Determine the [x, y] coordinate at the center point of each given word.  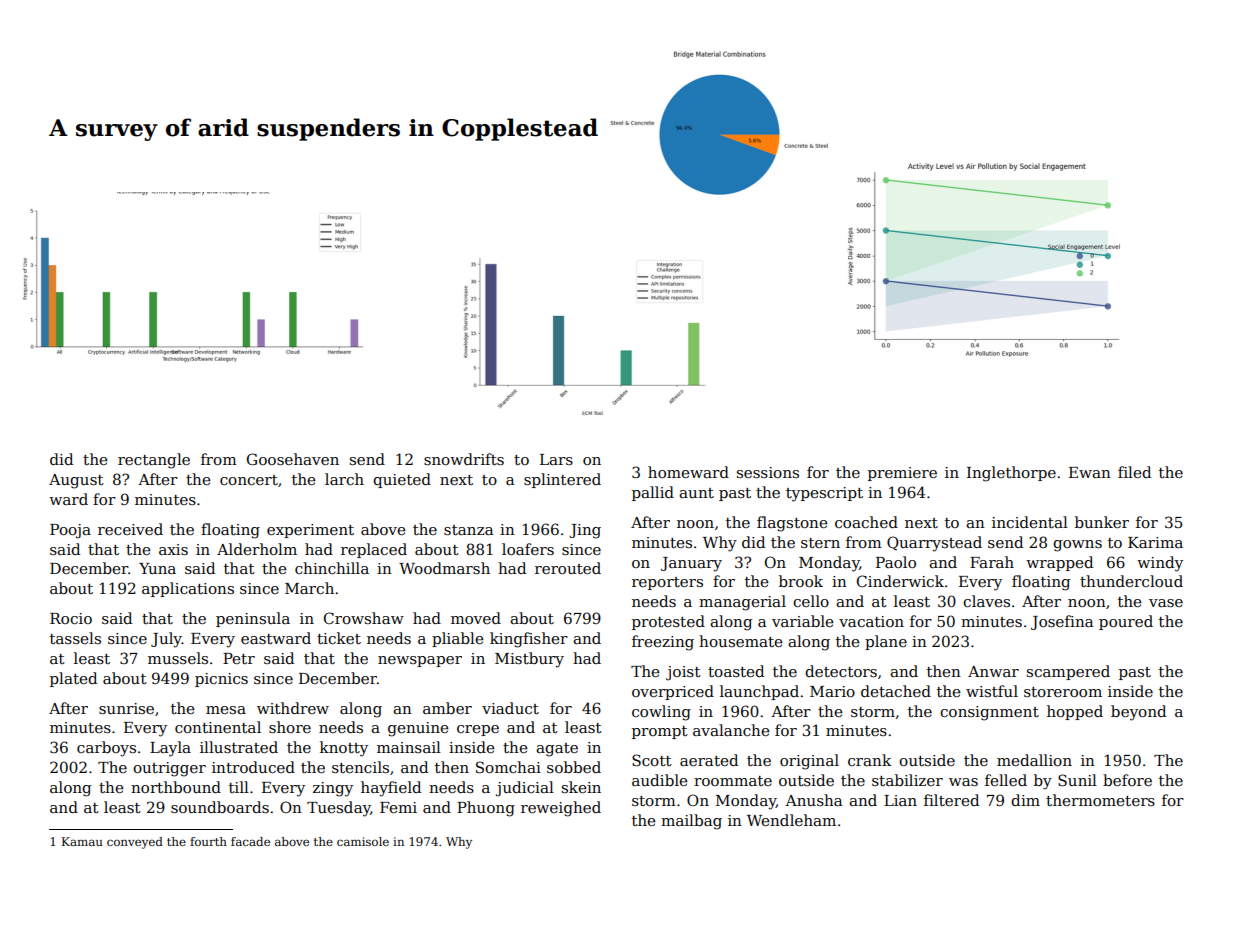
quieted [402, 480]
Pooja [70, 531]
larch [344, 479]
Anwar [993, 671]
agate [557, 750]
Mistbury [529, 660]
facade [250, 841]
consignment [989, 713]
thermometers [1100, 800]
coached [866, 522]
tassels [75, 638]
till [239, 787]
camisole [363, 841]
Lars [556, 459]
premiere [902, 474]
